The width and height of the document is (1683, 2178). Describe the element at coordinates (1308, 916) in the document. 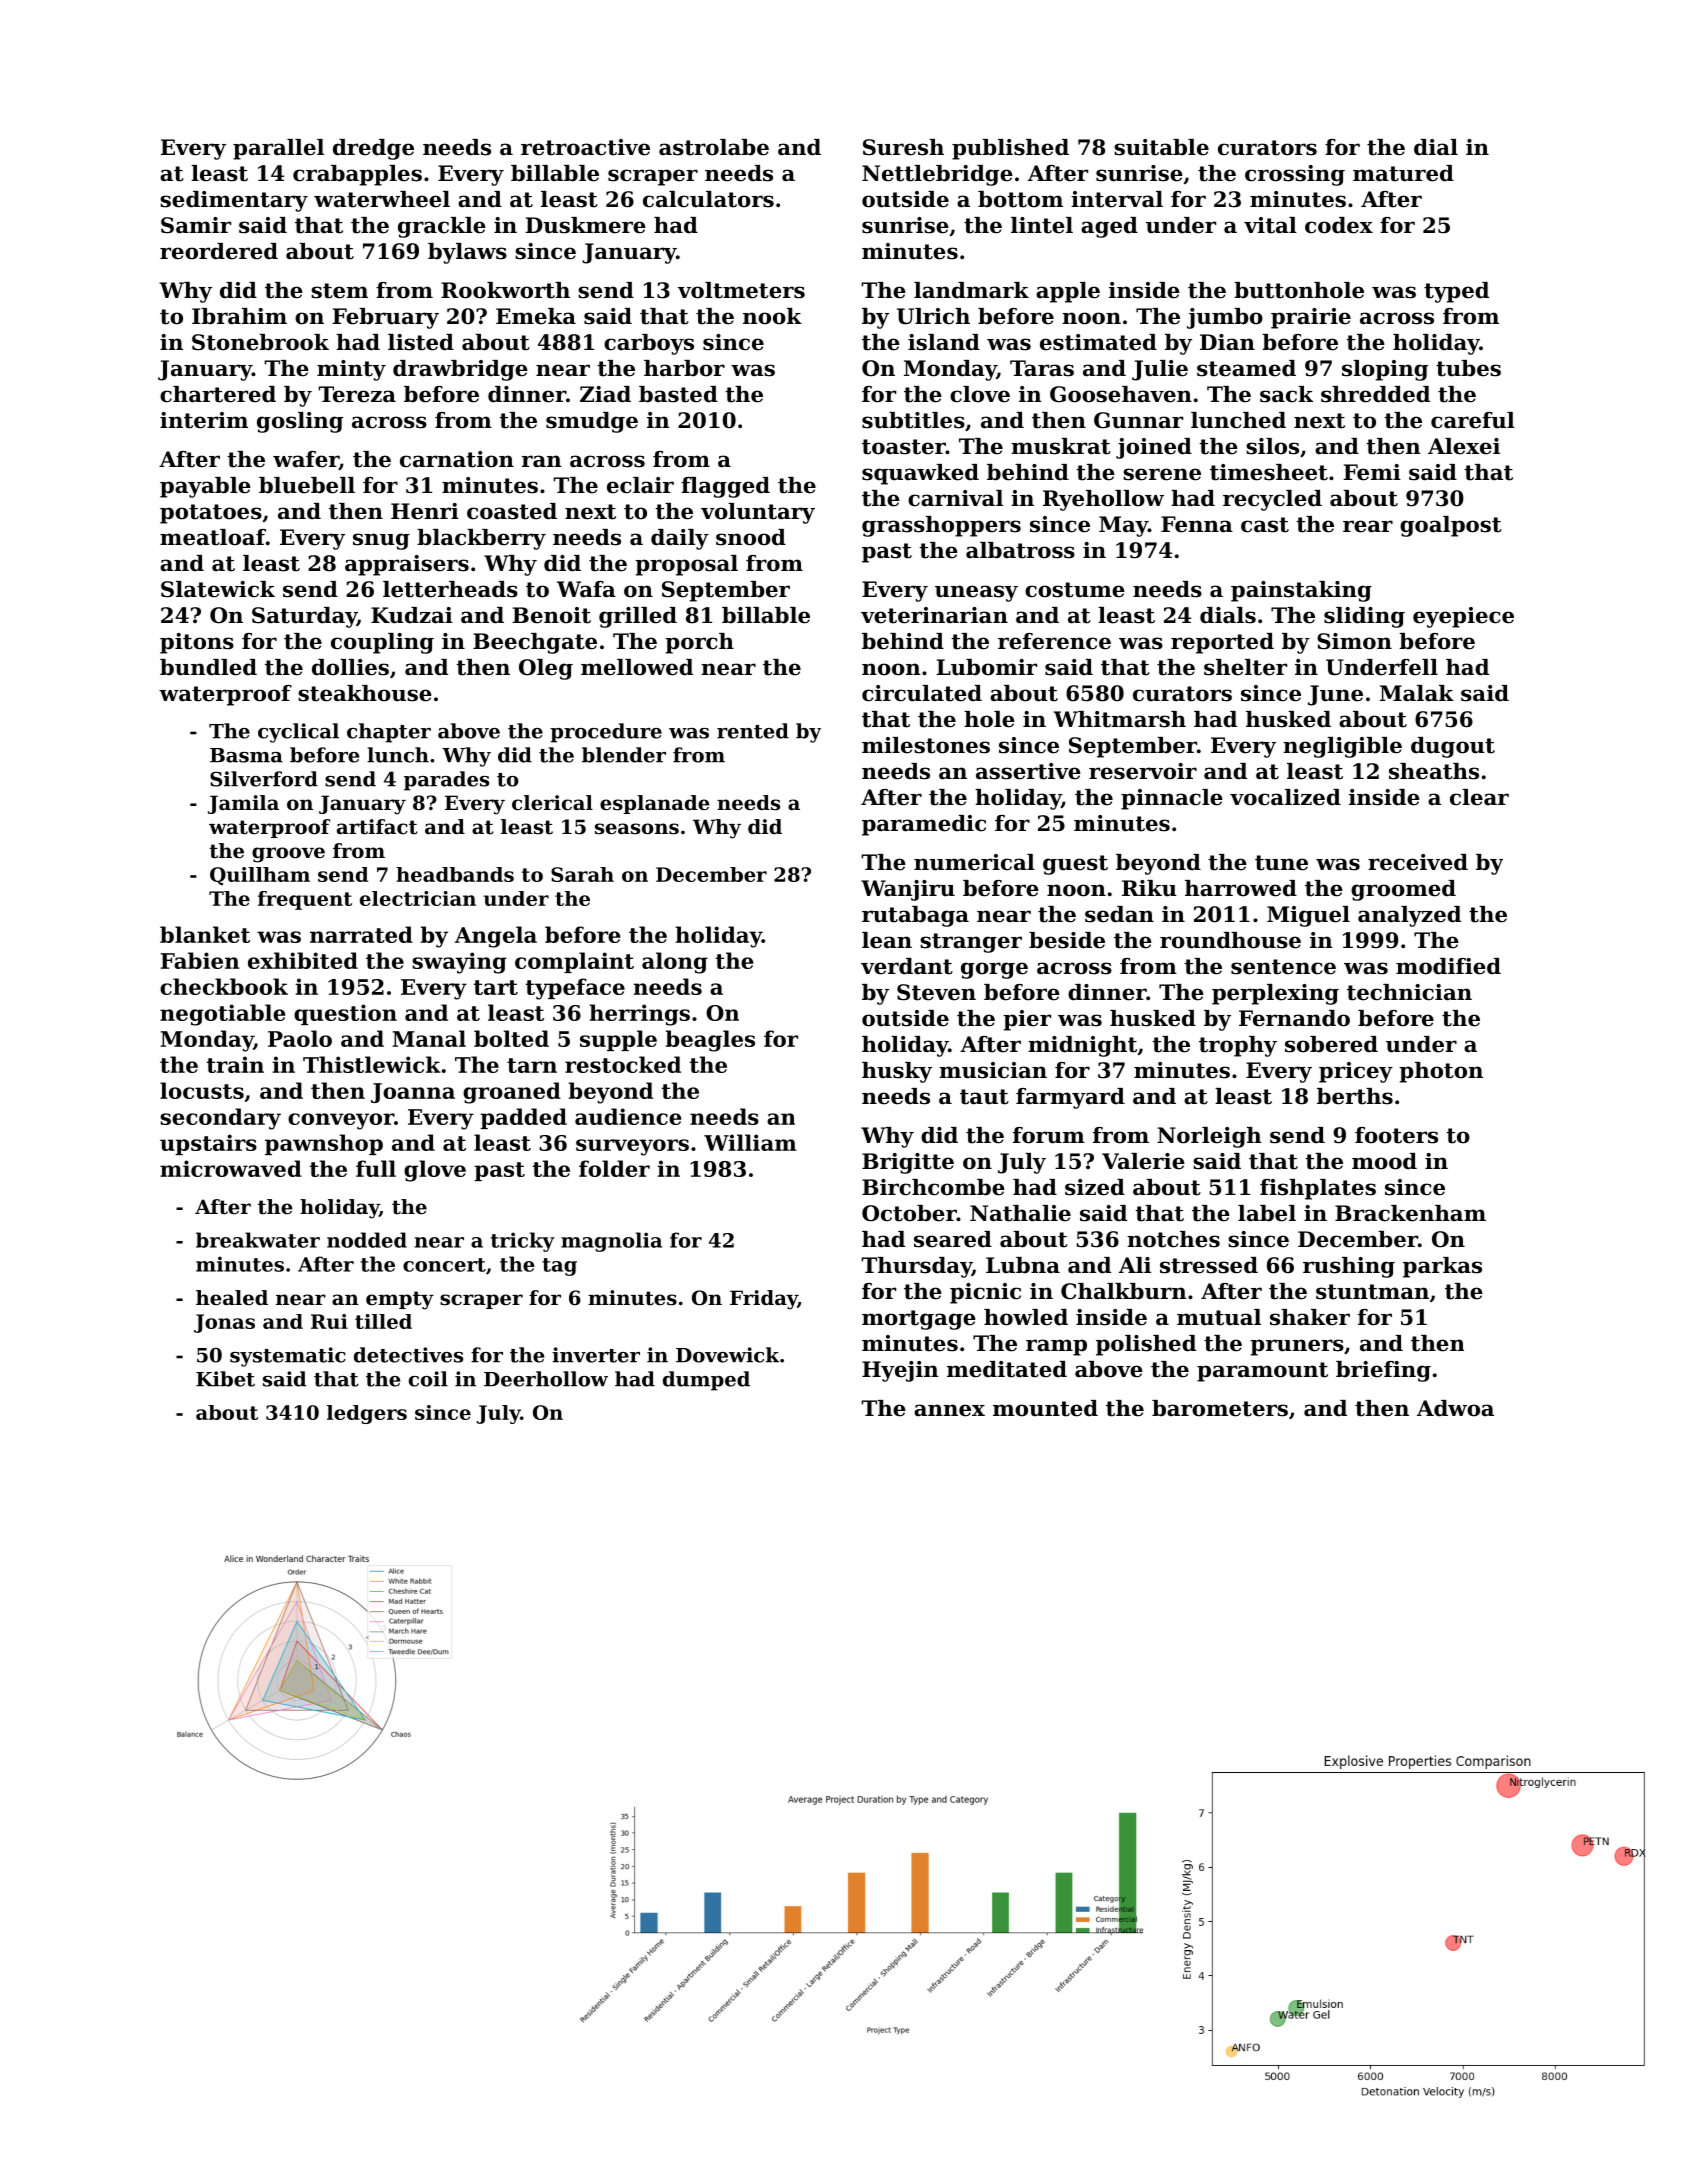

I see `Miguel` at that location.
